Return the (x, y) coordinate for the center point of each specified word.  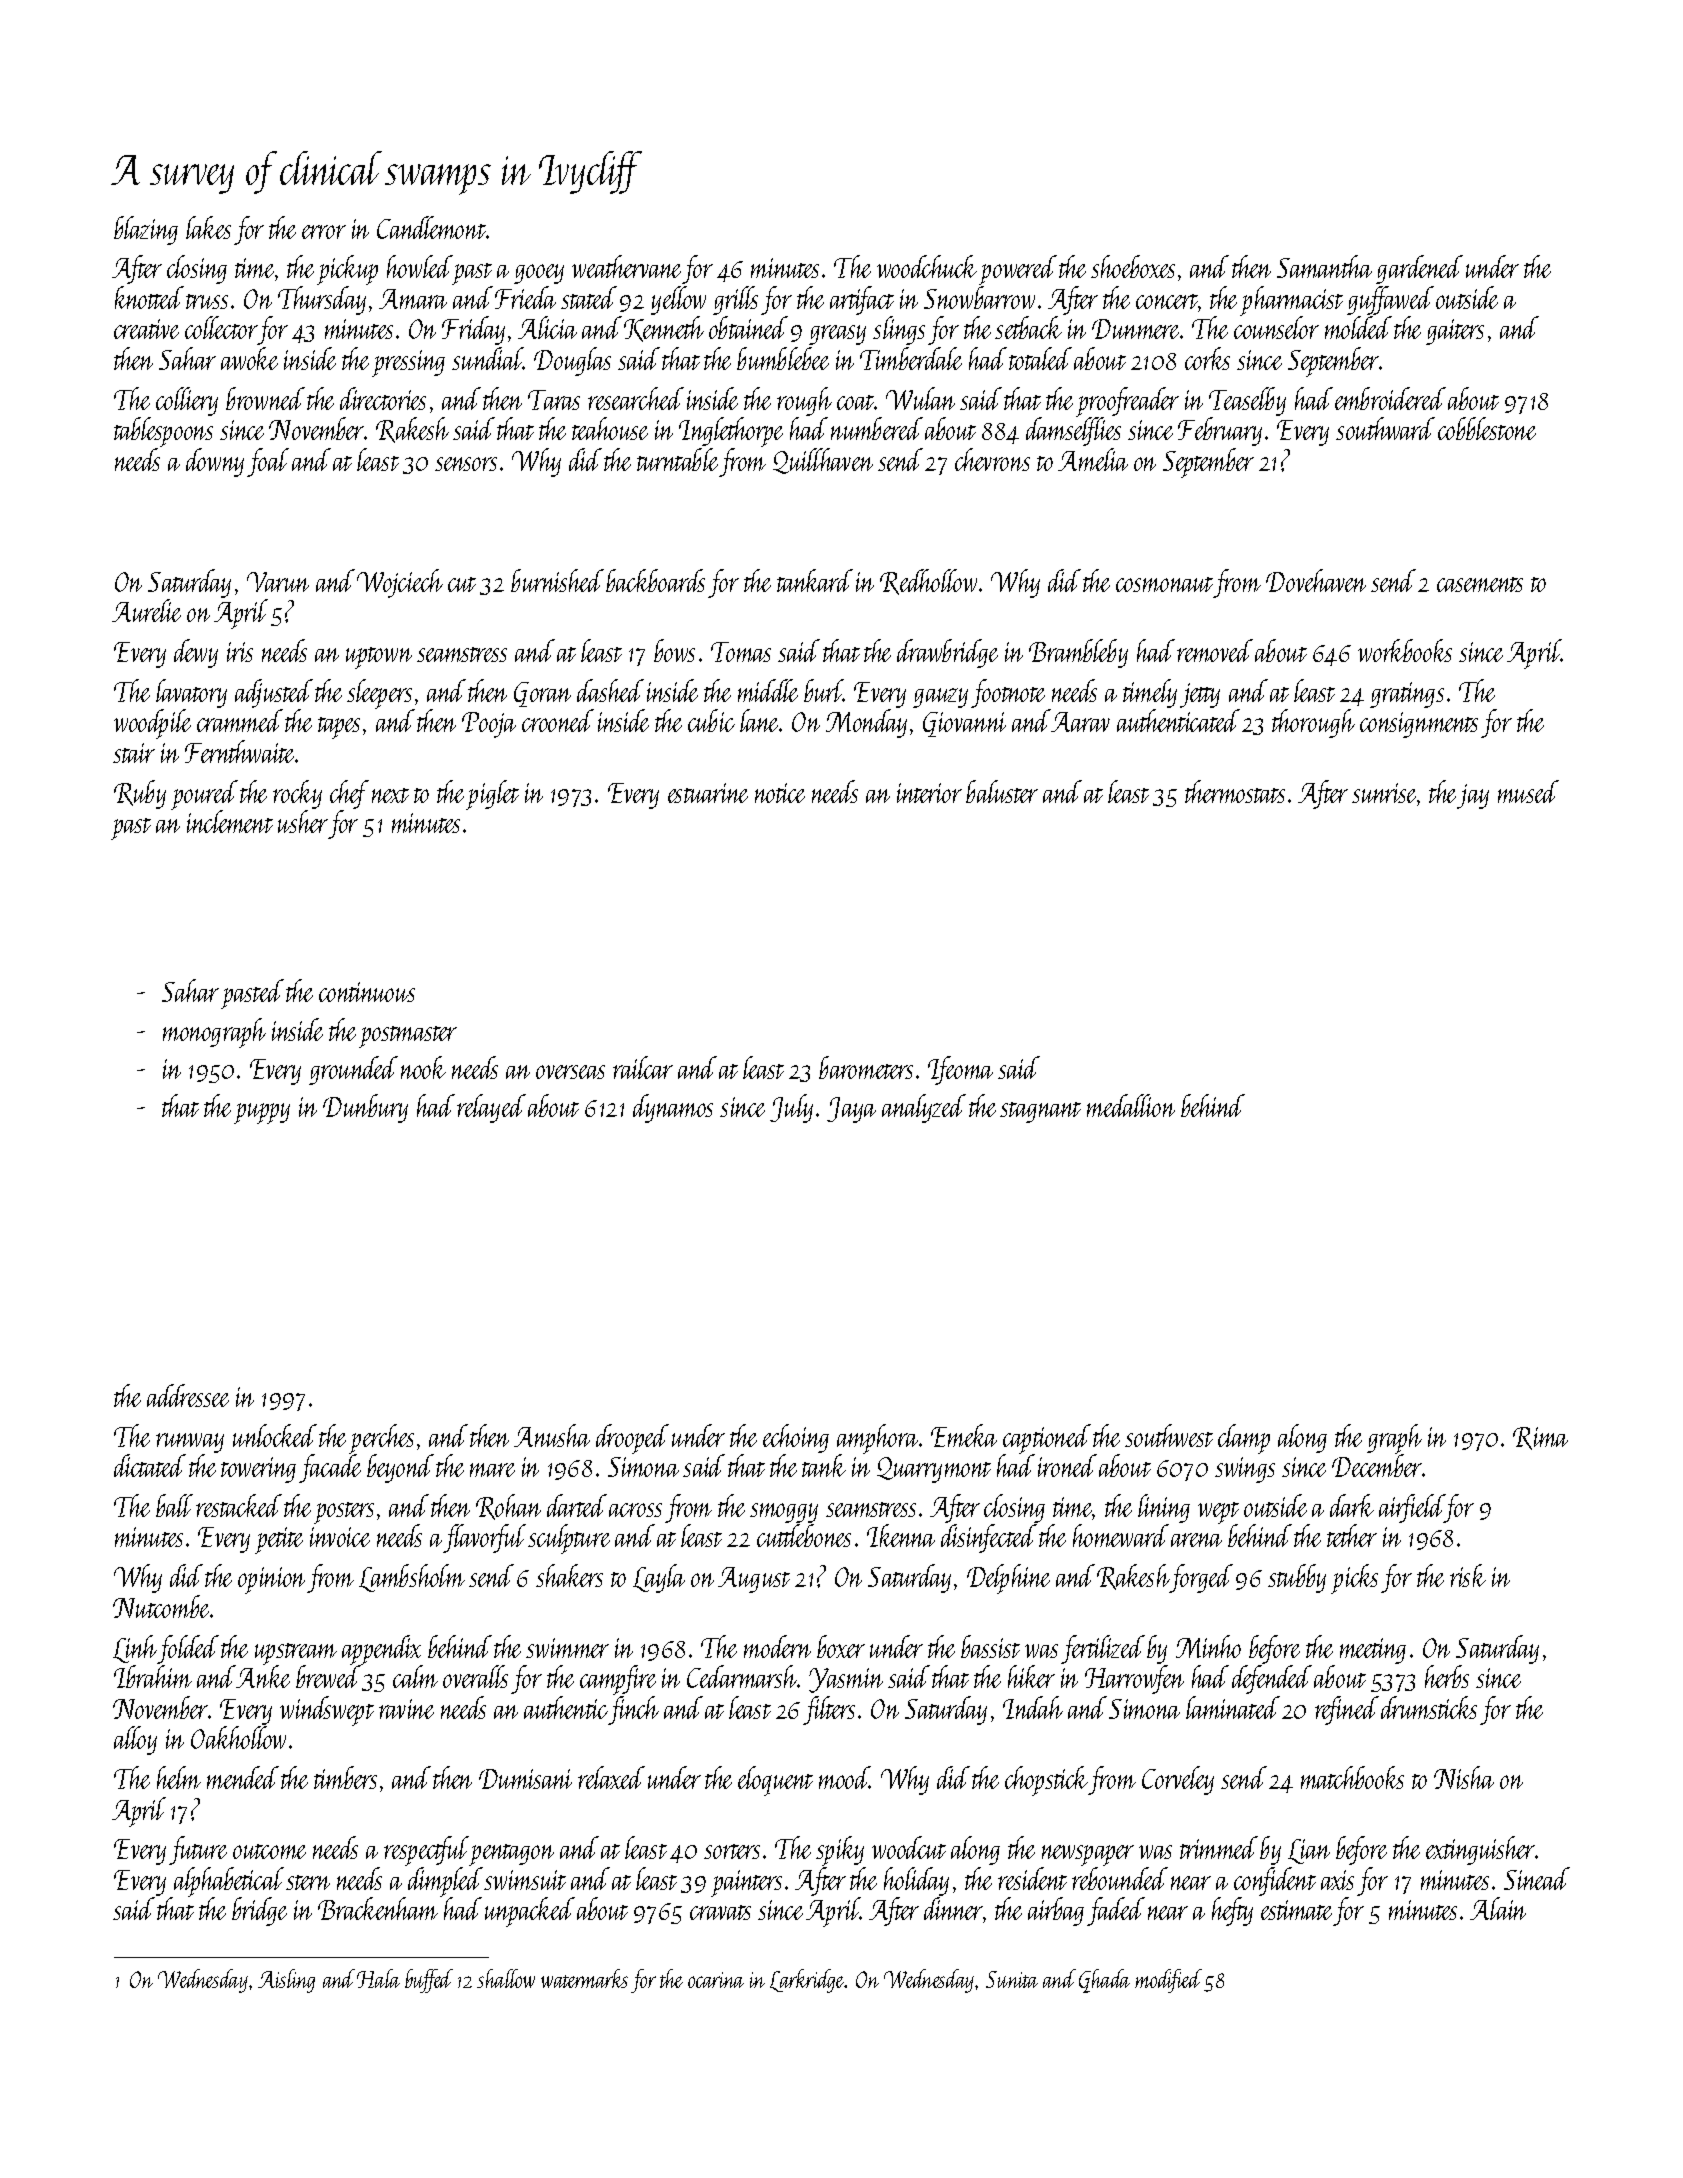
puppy (262, 1113)
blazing (146, 230)
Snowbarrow (979, 297)
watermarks (584, 1978)
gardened (1419, 269)
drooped (632, 1439)
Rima (1540, 1438)
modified (1168, 1981)
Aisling (286, 1981)
